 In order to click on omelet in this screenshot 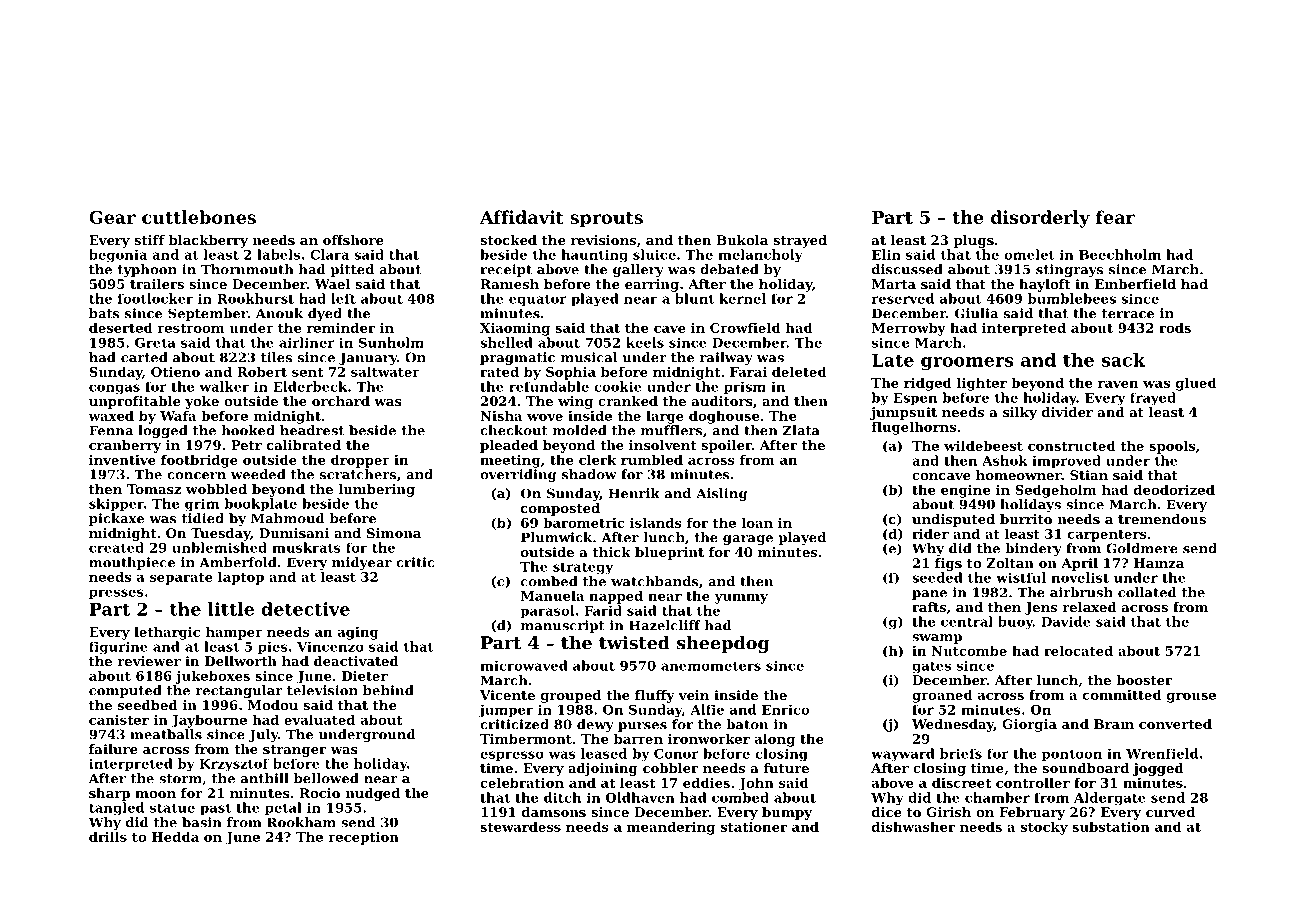, I will do `click(1029, 254)`.
